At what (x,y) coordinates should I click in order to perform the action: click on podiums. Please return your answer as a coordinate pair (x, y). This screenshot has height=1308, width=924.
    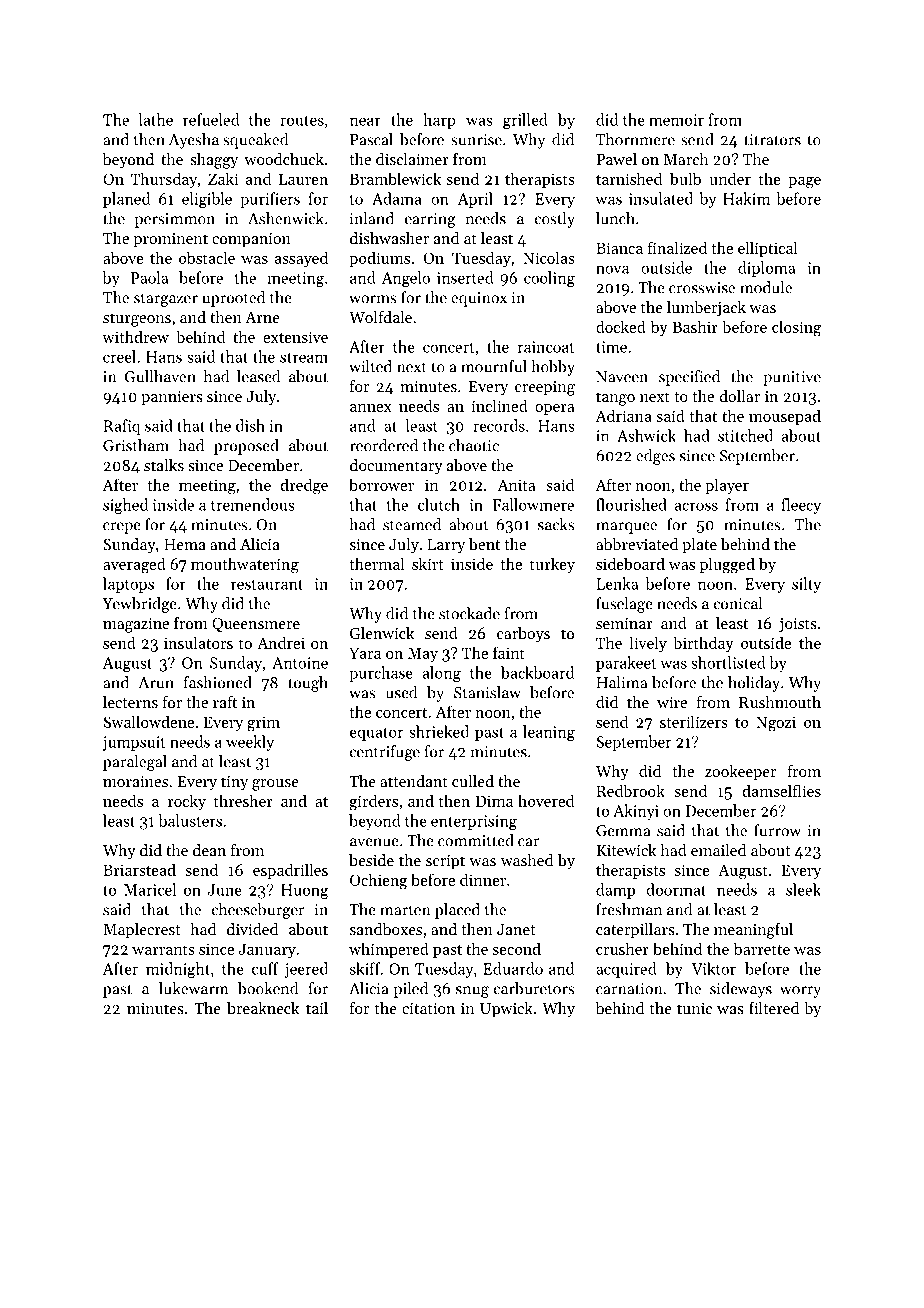
    Looking at the image, I should click on (379, 259).
